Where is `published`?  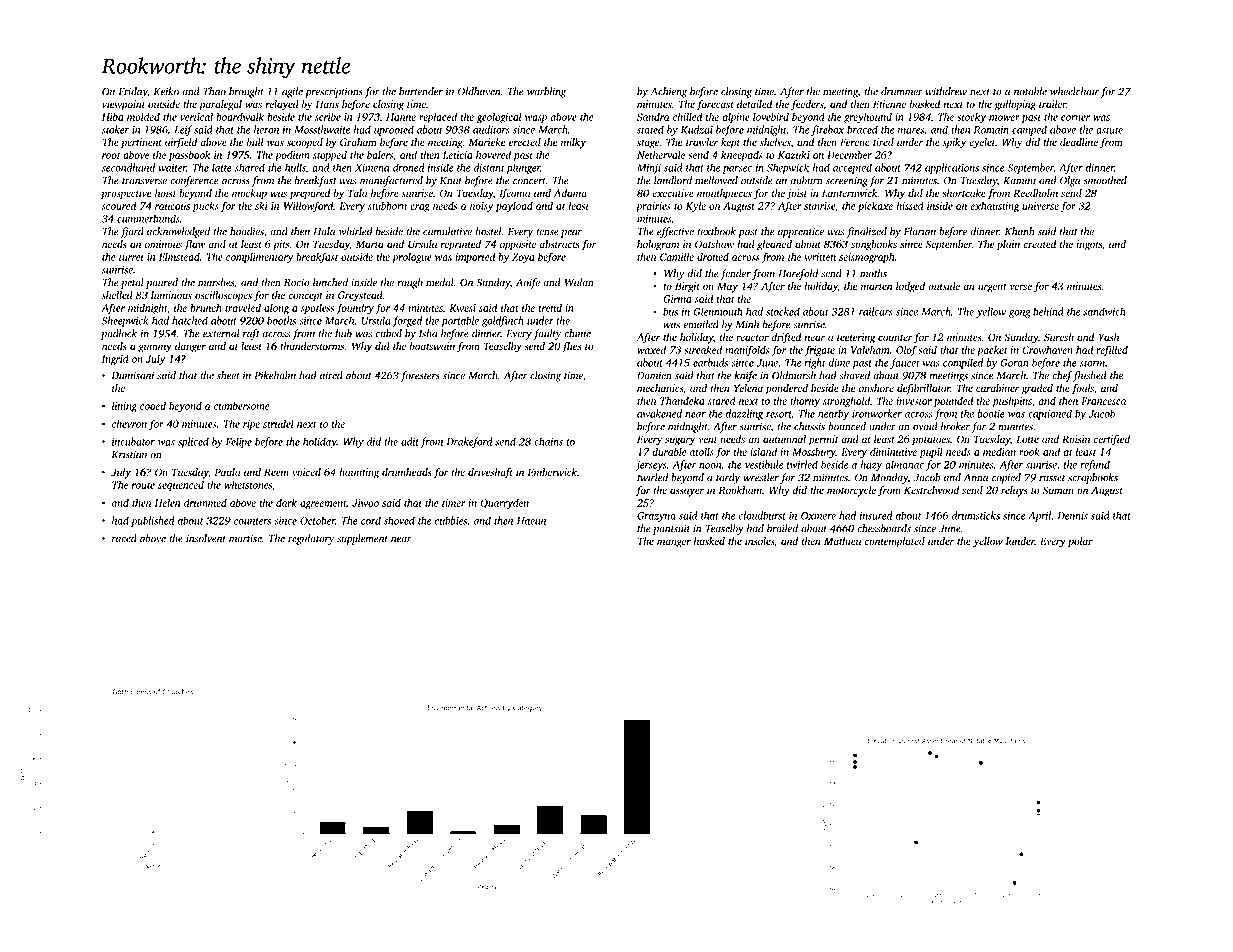 published is located at coordinates (152, 521).
